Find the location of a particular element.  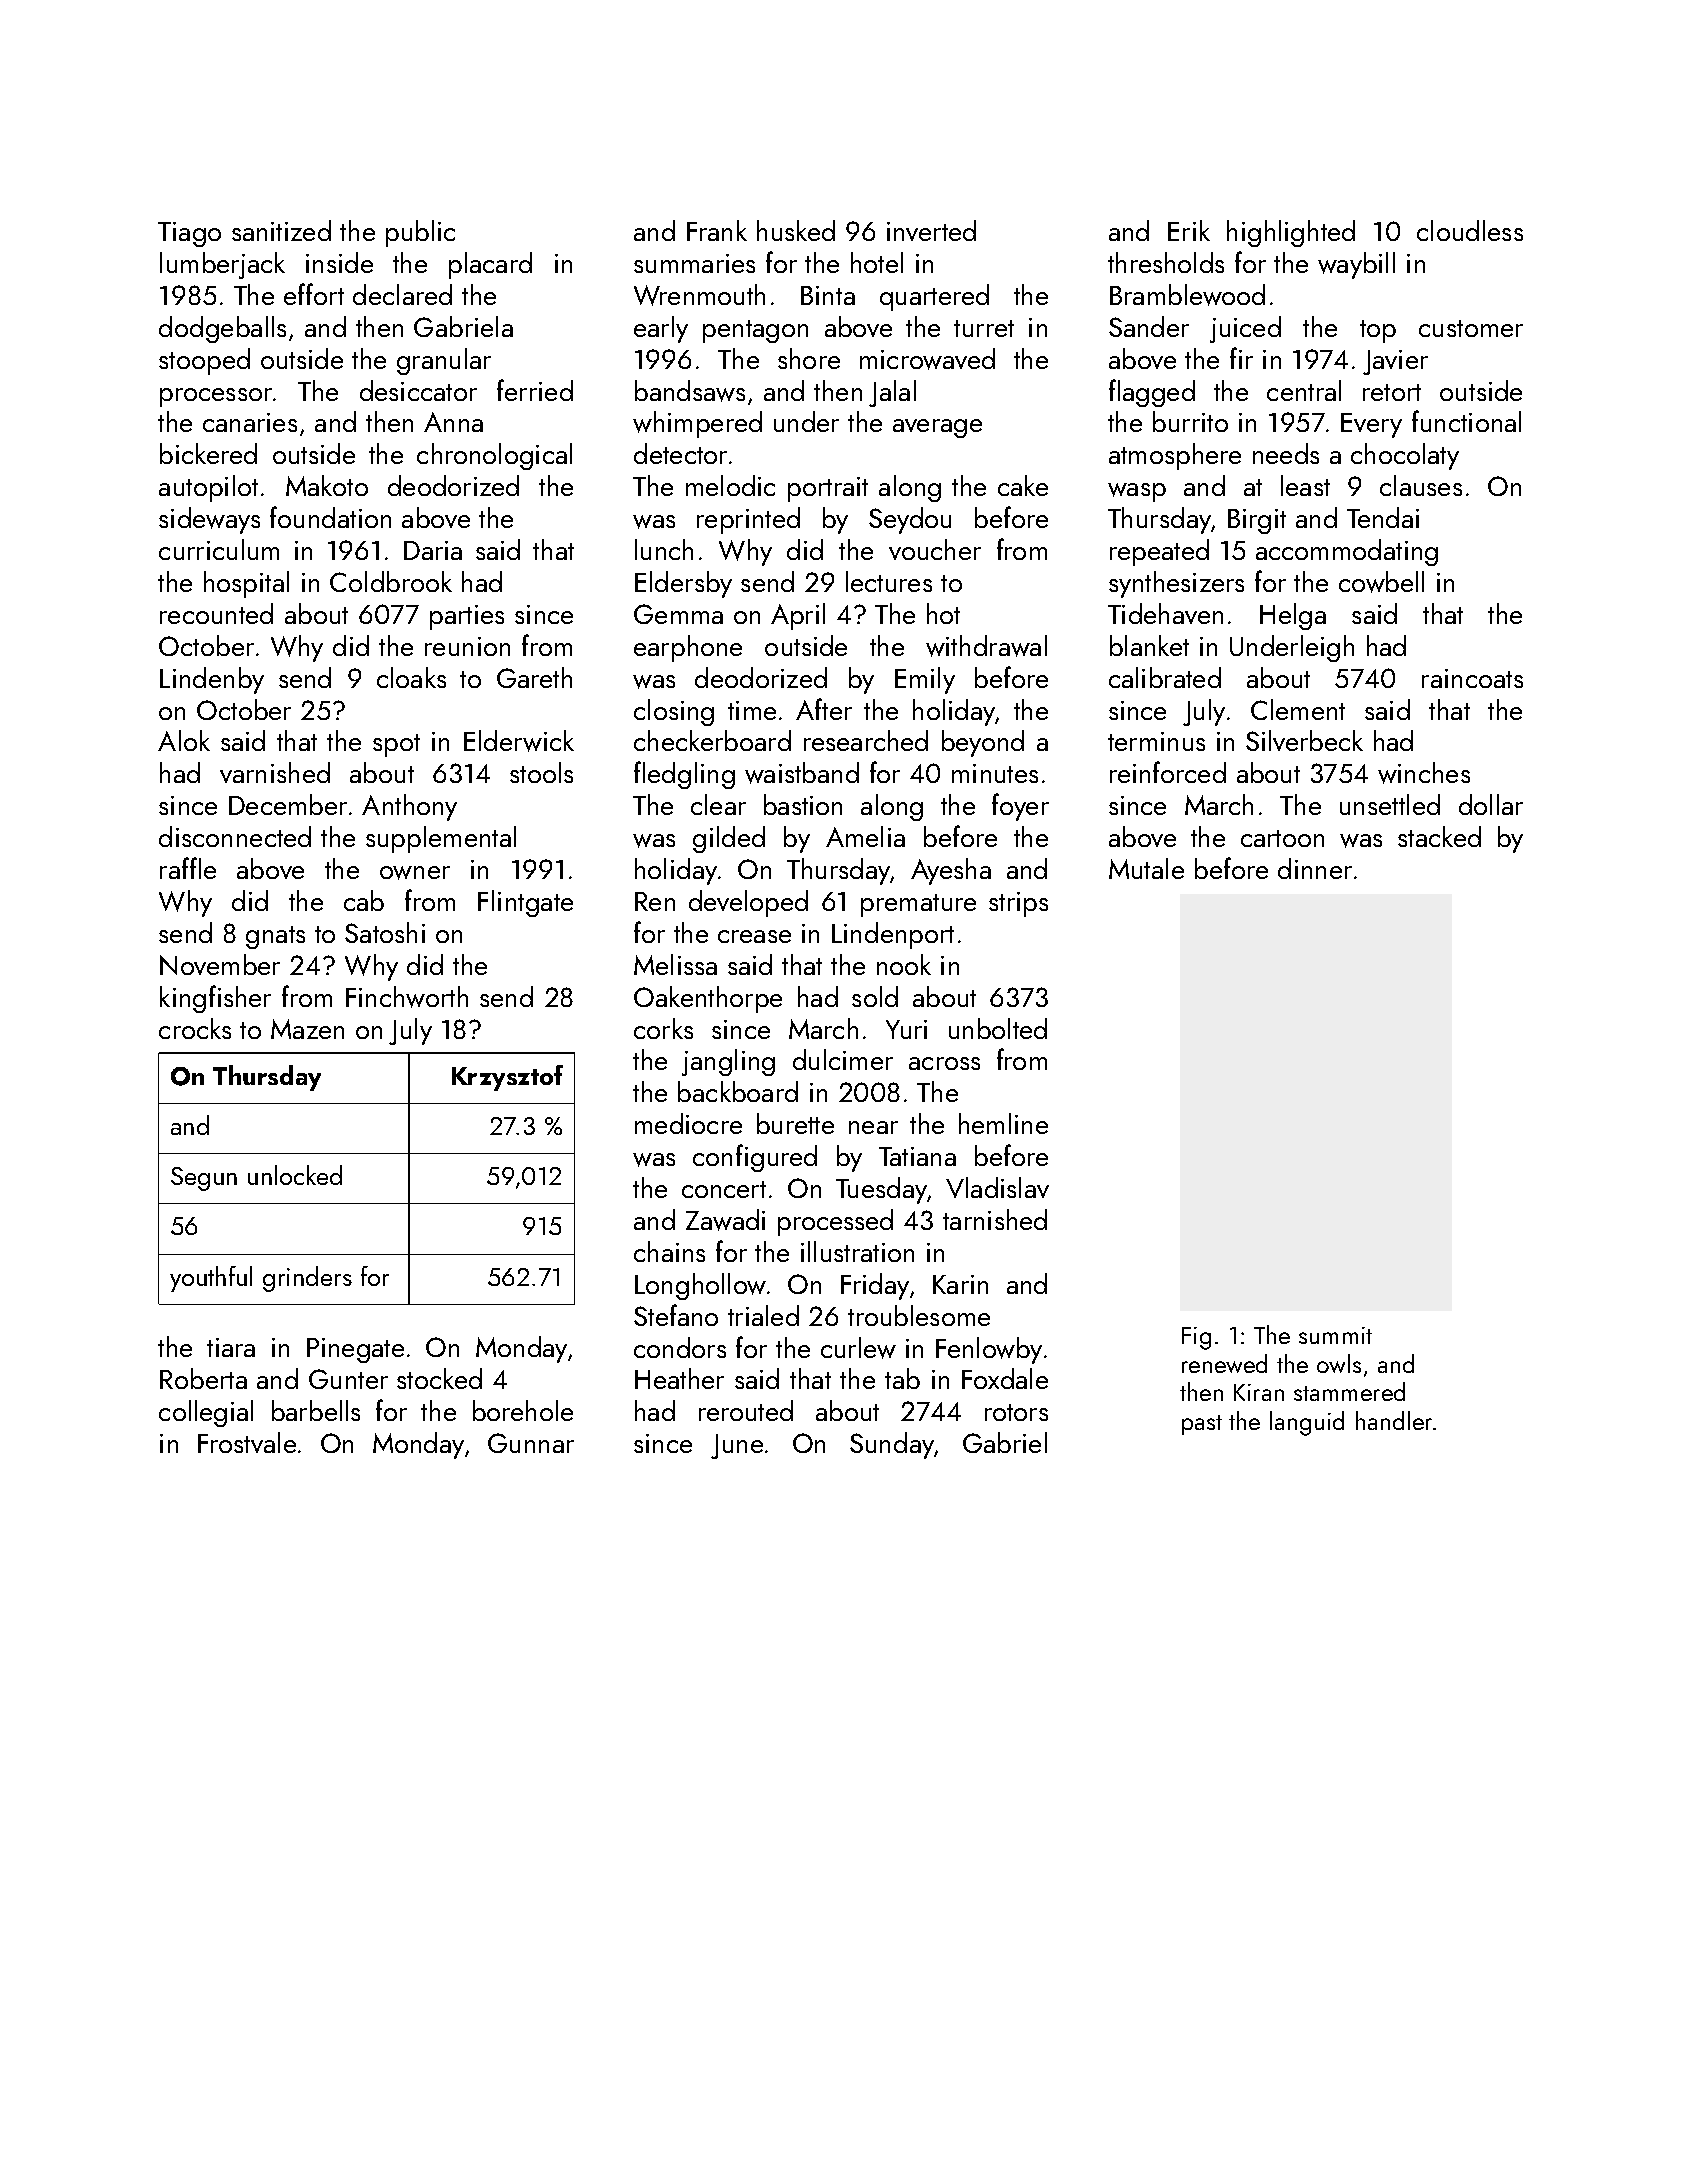

raincoats is located at coordinates (1472, 678).
